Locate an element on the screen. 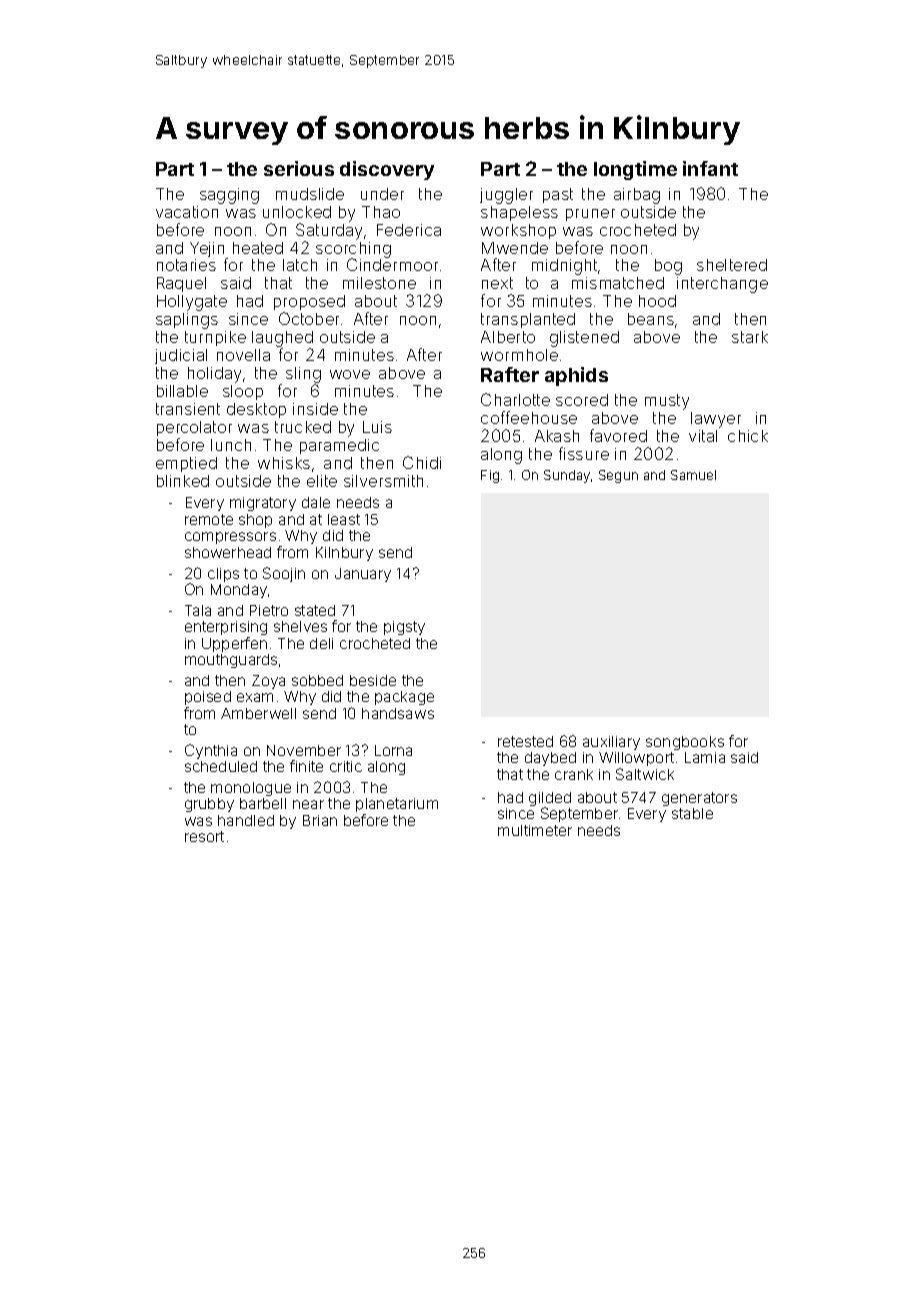 The width and height of the screenshot is (924, 1311). serious is located at coordinates (299, 168).
